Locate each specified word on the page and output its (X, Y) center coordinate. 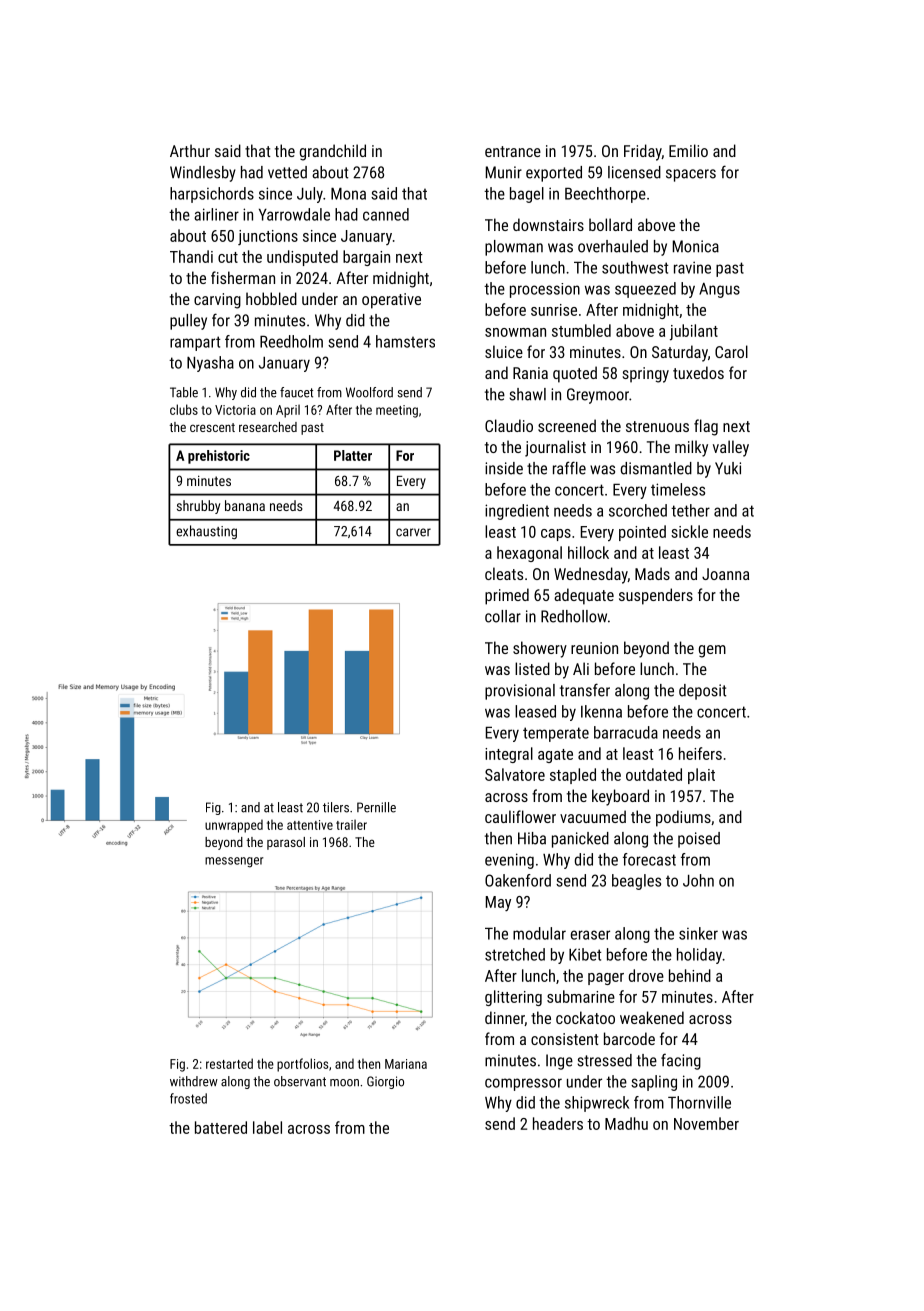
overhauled (613, 246)
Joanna (725, 574)
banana (245, 505)
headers (558, 1123)
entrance (513, 151)
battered (221, 1127)
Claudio (509, 425)
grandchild (333, 152)
